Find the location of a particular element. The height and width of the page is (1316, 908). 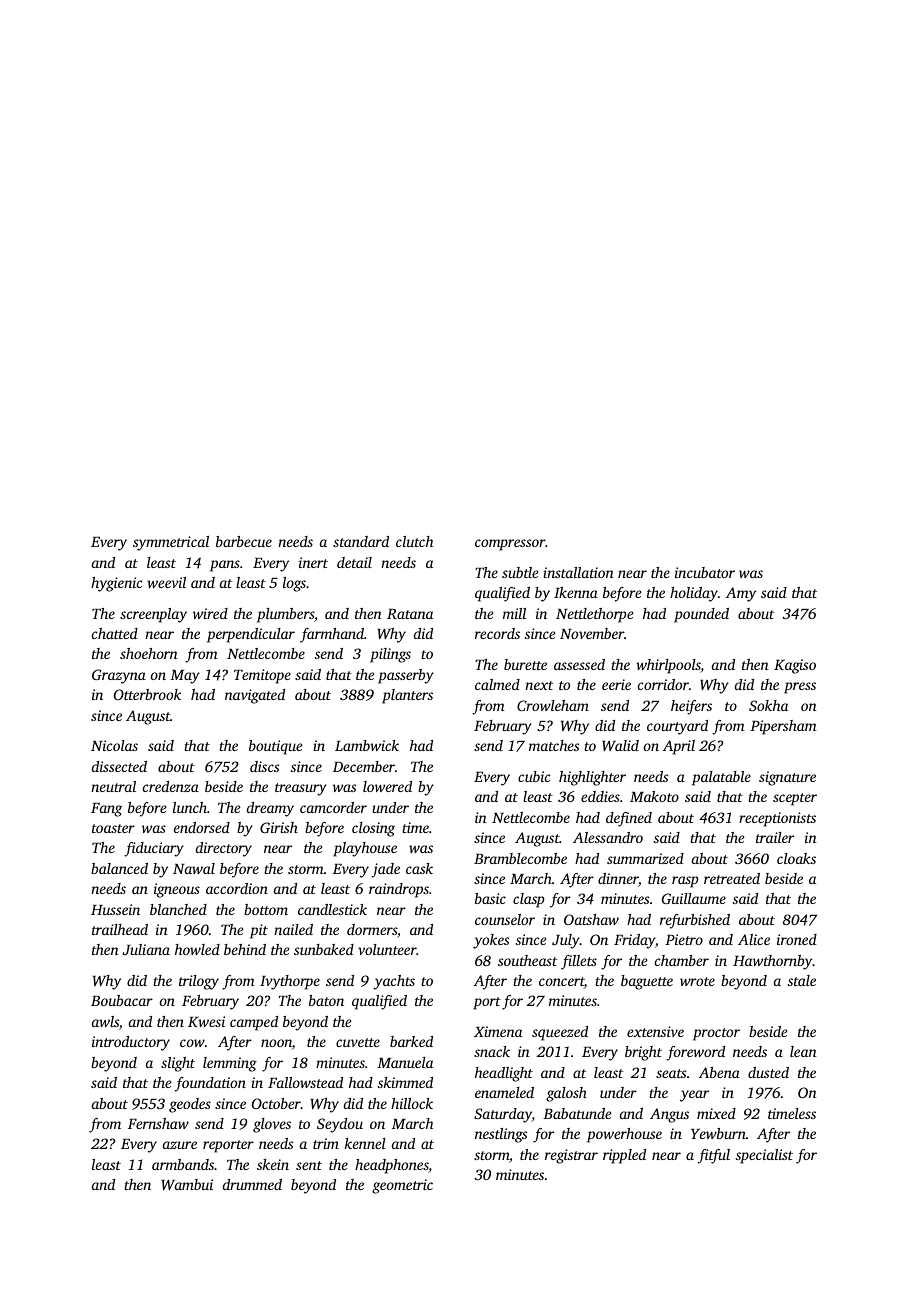

heifers is located at coordinates (691, 707).
